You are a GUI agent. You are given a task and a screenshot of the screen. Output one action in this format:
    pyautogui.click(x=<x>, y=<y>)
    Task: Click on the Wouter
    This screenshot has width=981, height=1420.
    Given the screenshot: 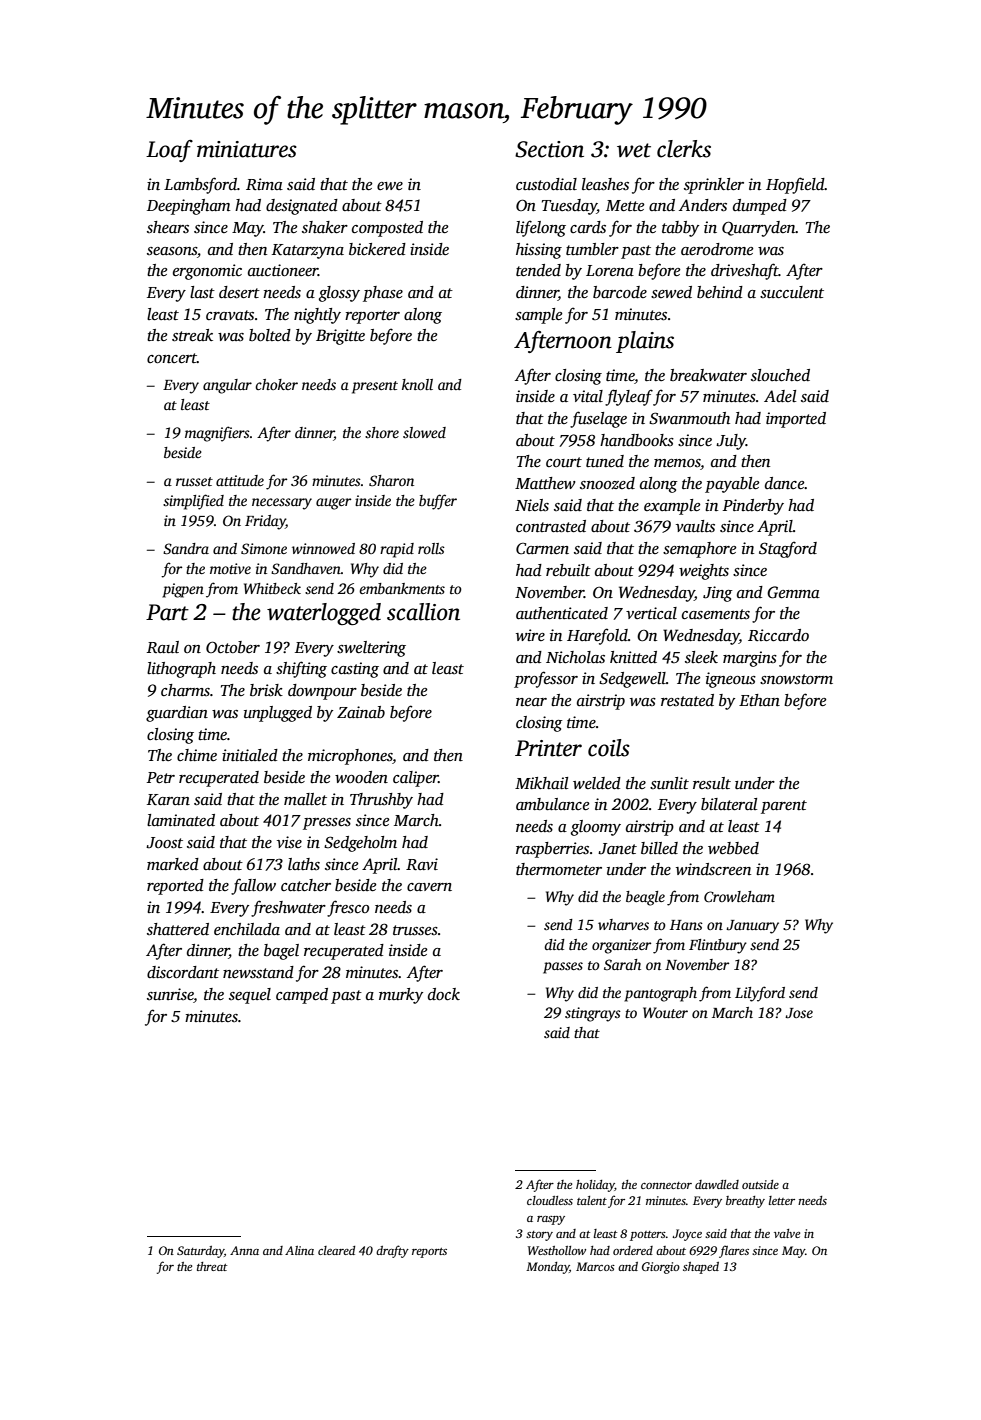 What is the action you would take?
    pyautogui.click(x=665, y=1012)
